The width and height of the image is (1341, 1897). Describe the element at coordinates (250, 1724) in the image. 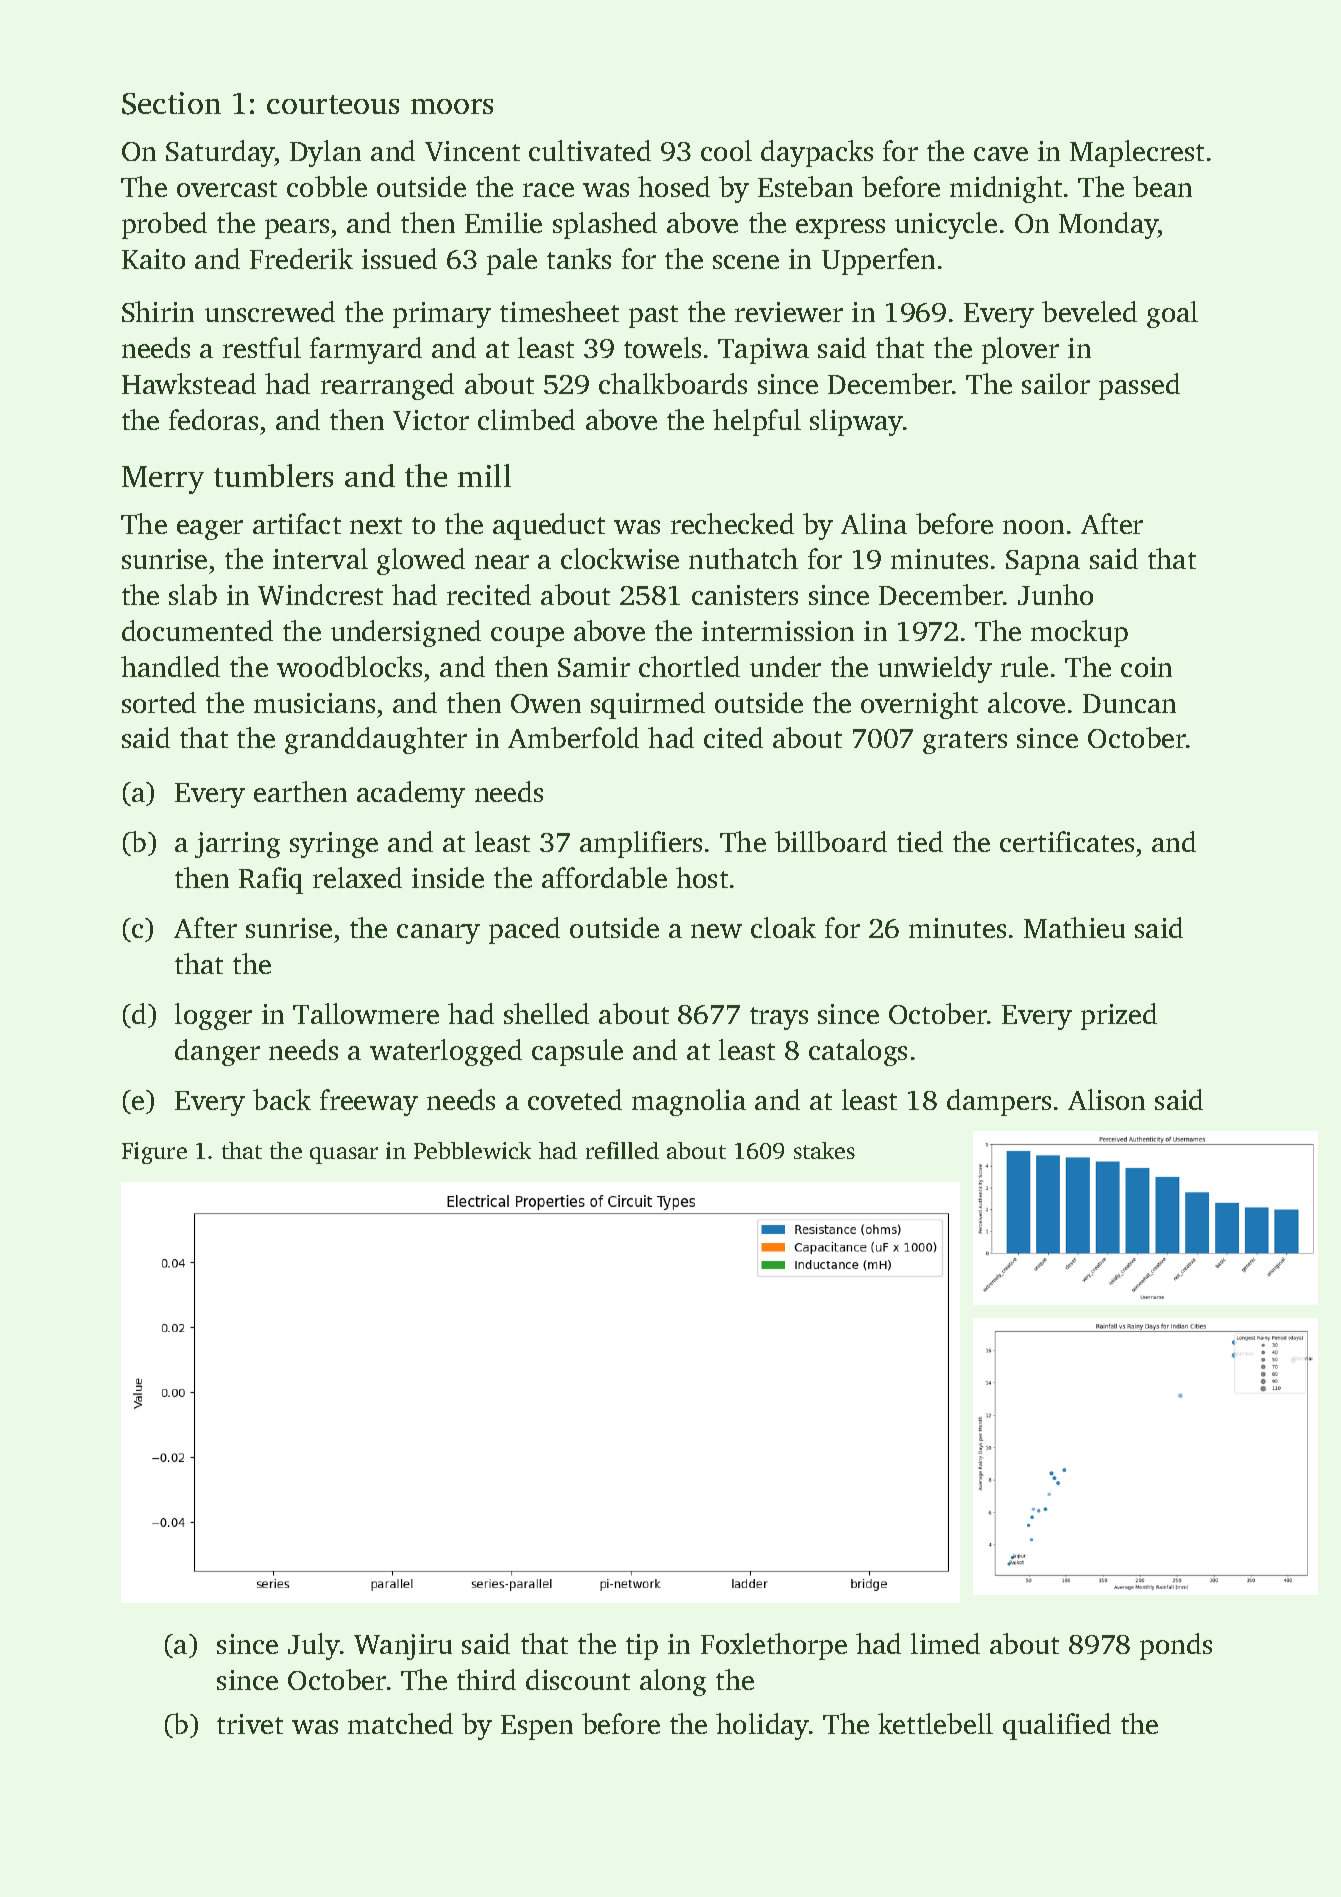

I see `trivet` at that location.
